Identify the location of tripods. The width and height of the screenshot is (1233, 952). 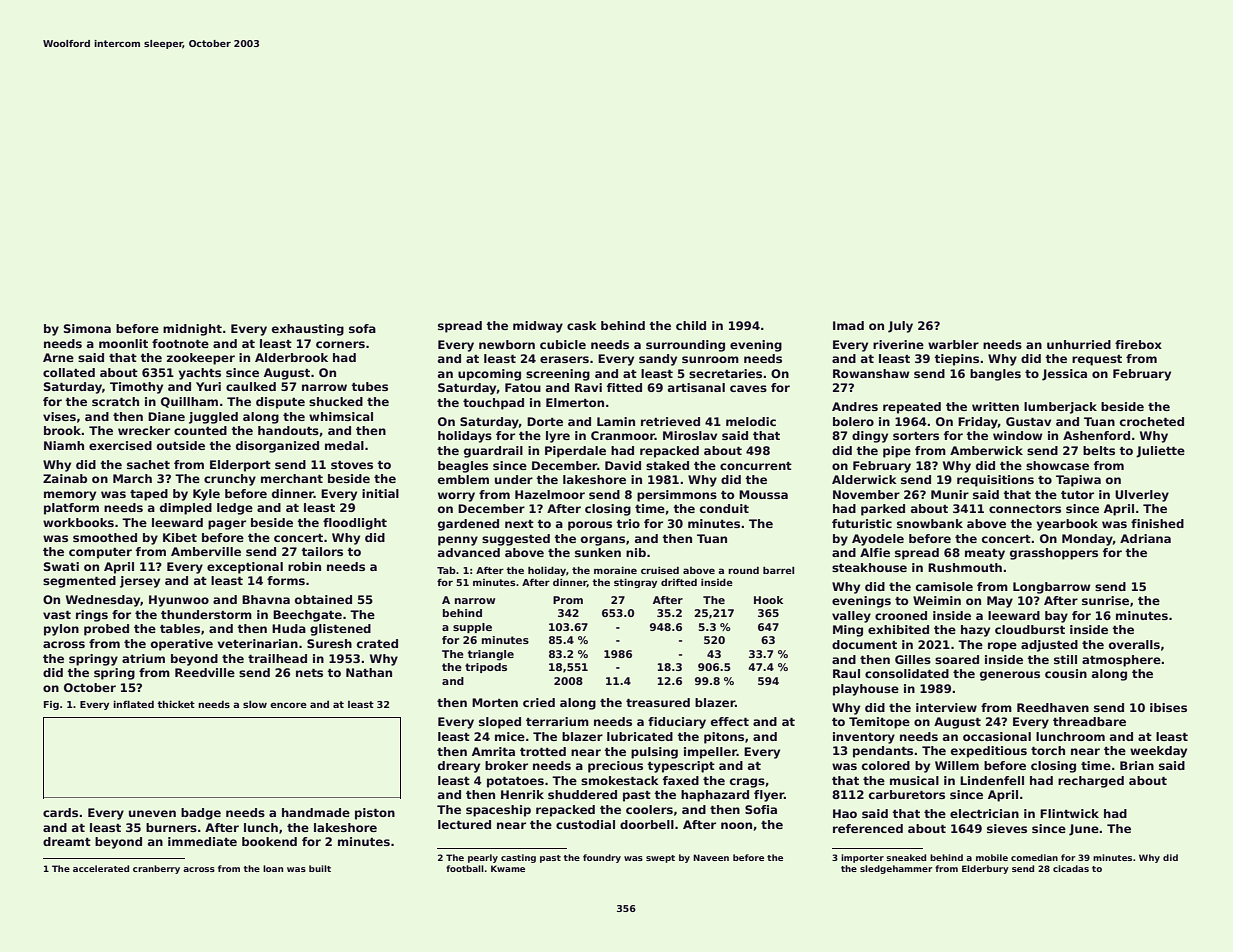
(486, 668).
